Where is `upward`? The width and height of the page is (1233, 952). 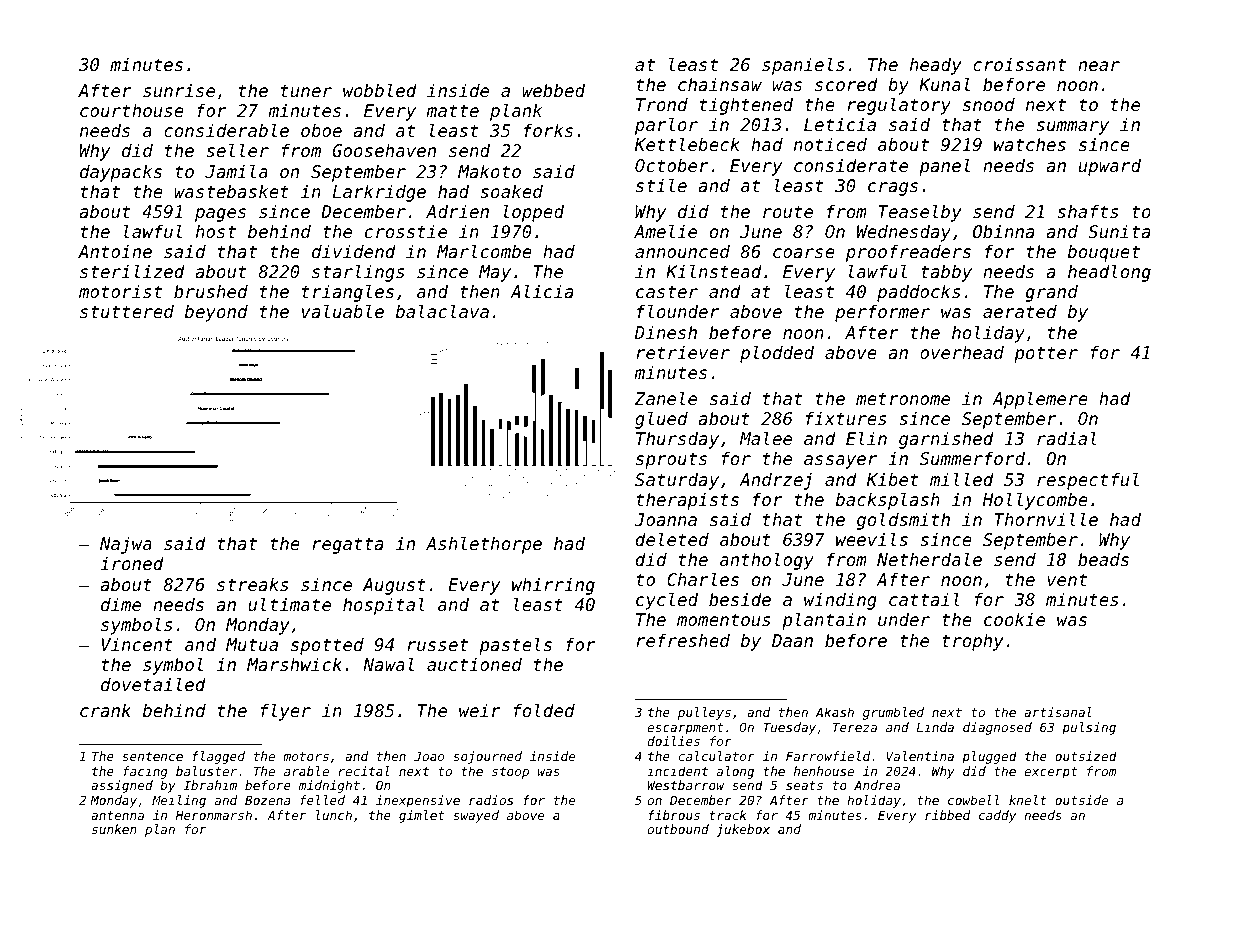 upward is located at coordinates (1110, 167).
